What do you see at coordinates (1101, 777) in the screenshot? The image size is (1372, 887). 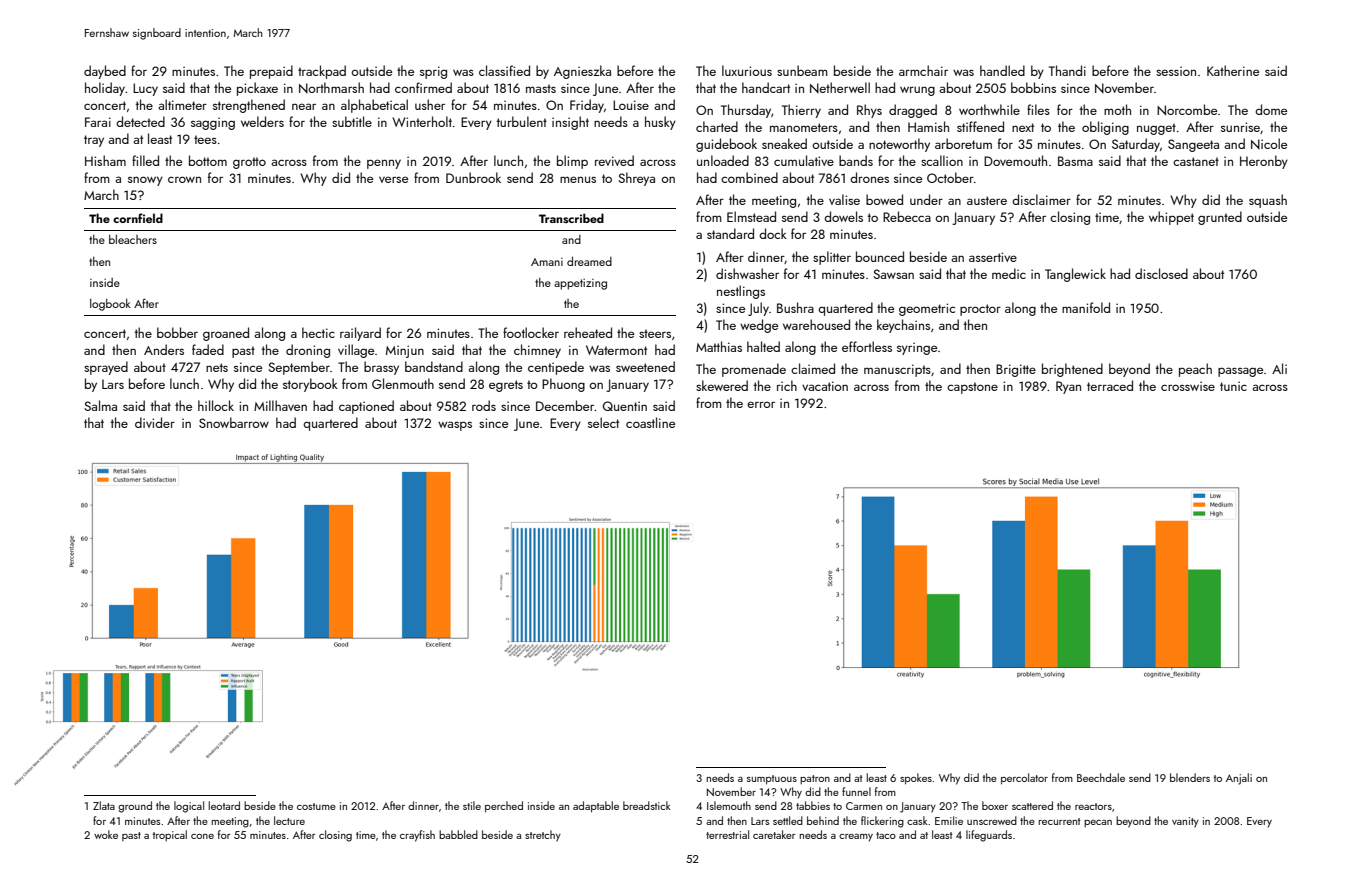 I see `Beechdale` at bounding box center [1101, 777].
